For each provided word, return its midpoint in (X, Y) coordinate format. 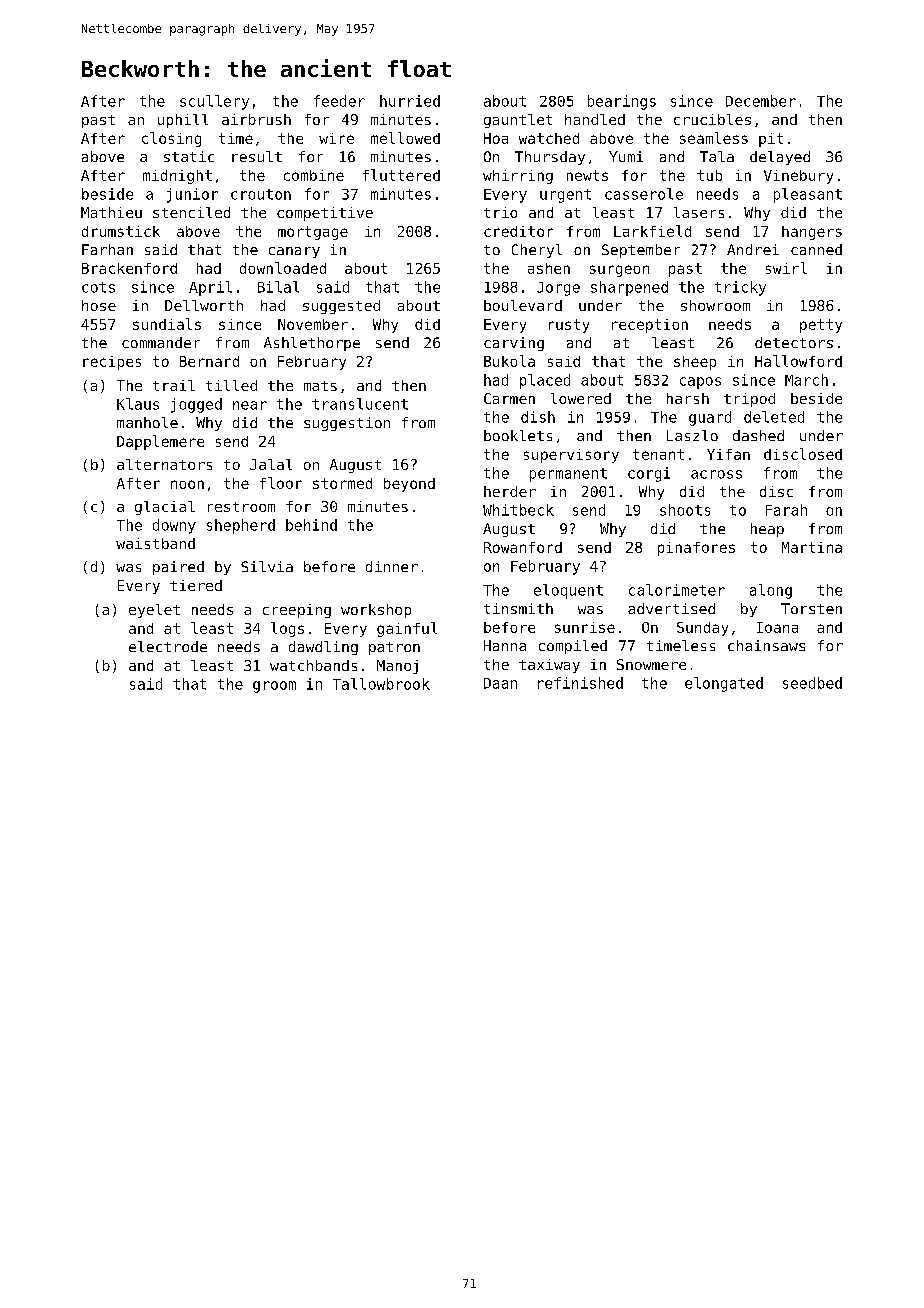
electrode (168, 646)
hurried (410, 101)
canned (816, 249)
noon (187, 484)
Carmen (509, 398)
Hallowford (798, 361)
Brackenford (129, 268)
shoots (685, 510)
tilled (231, 385)
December (761, 101)
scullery (214, 102)
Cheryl (537, 251)
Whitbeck (518, 510)
